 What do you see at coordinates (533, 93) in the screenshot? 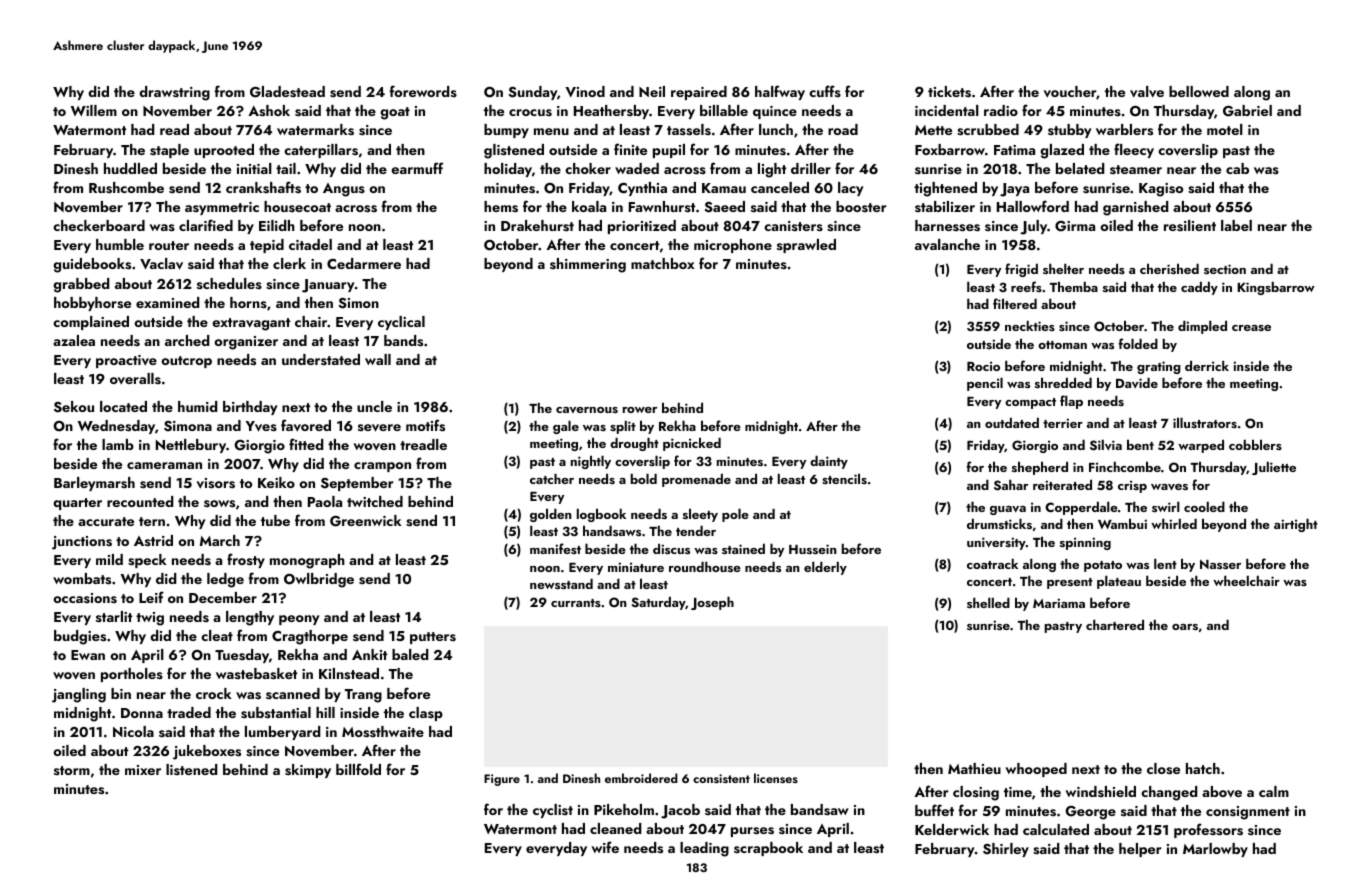
I see `Sunday` at bounding box center [533, 93].
